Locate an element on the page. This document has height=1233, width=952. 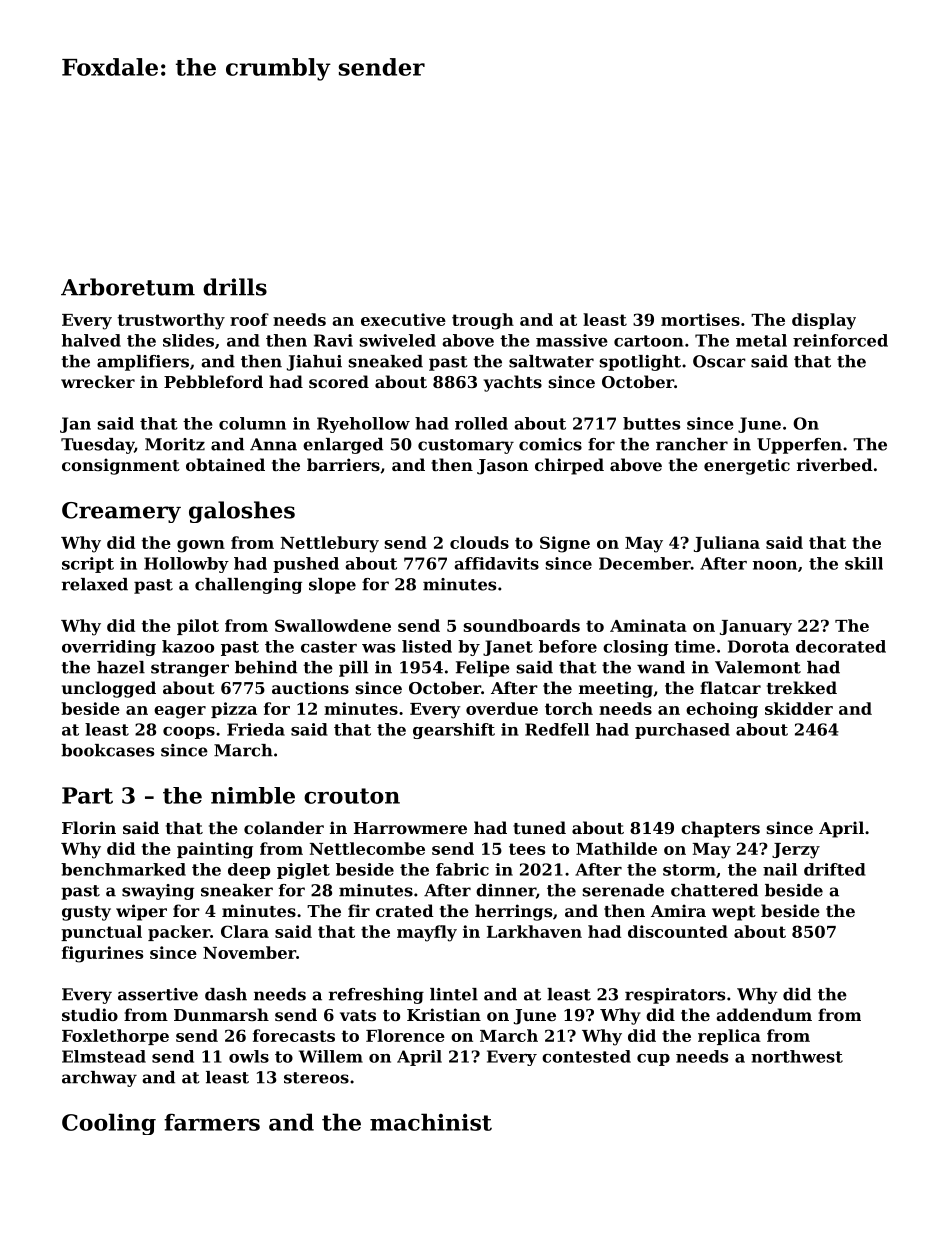
Jerzy is located at coordinates (796, 851).
